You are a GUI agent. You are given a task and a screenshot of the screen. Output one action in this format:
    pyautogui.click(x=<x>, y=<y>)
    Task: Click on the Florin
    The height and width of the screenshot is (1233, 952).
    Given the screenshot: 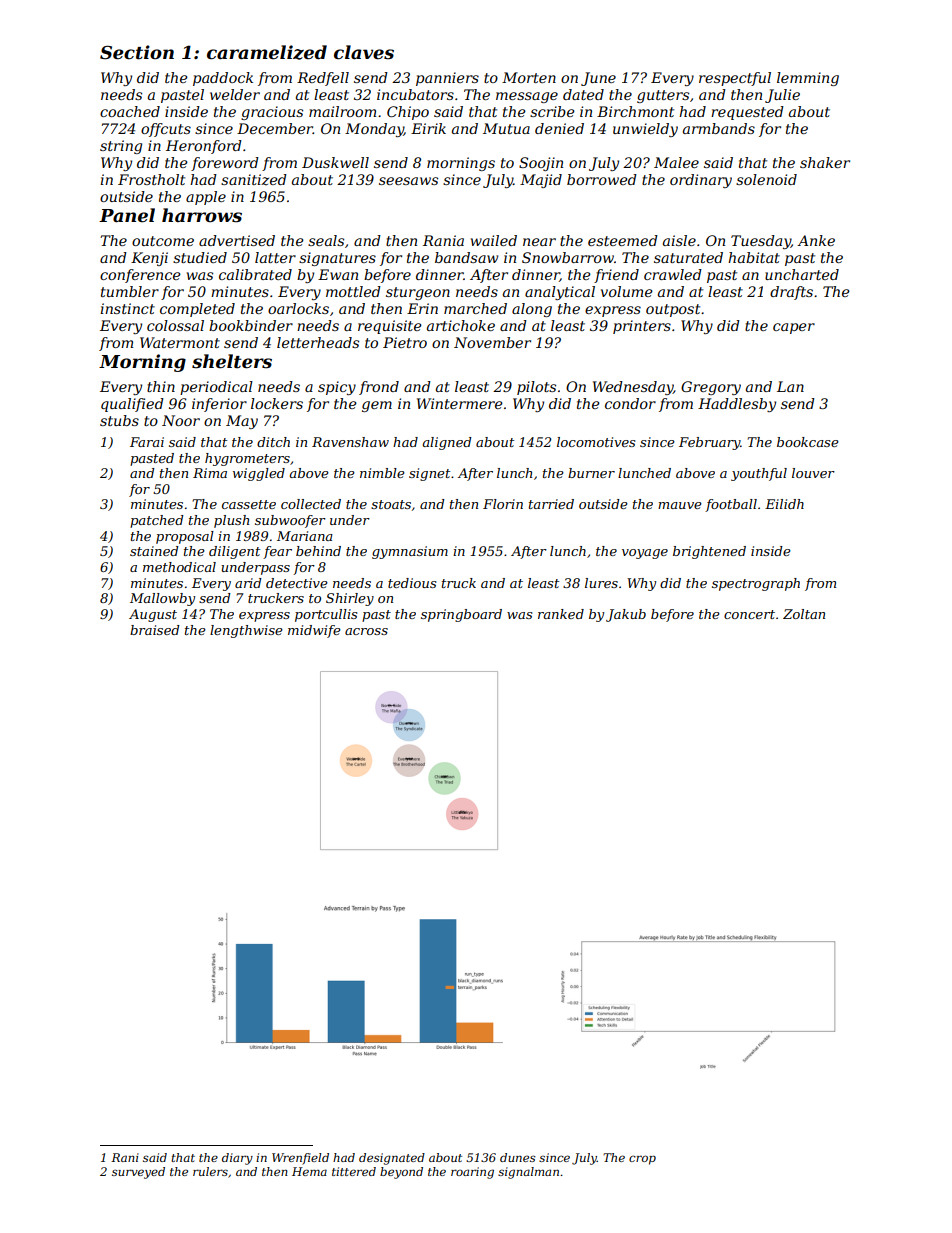 What is the action you would take?
    pyautogui.click(x=503, y=504)
